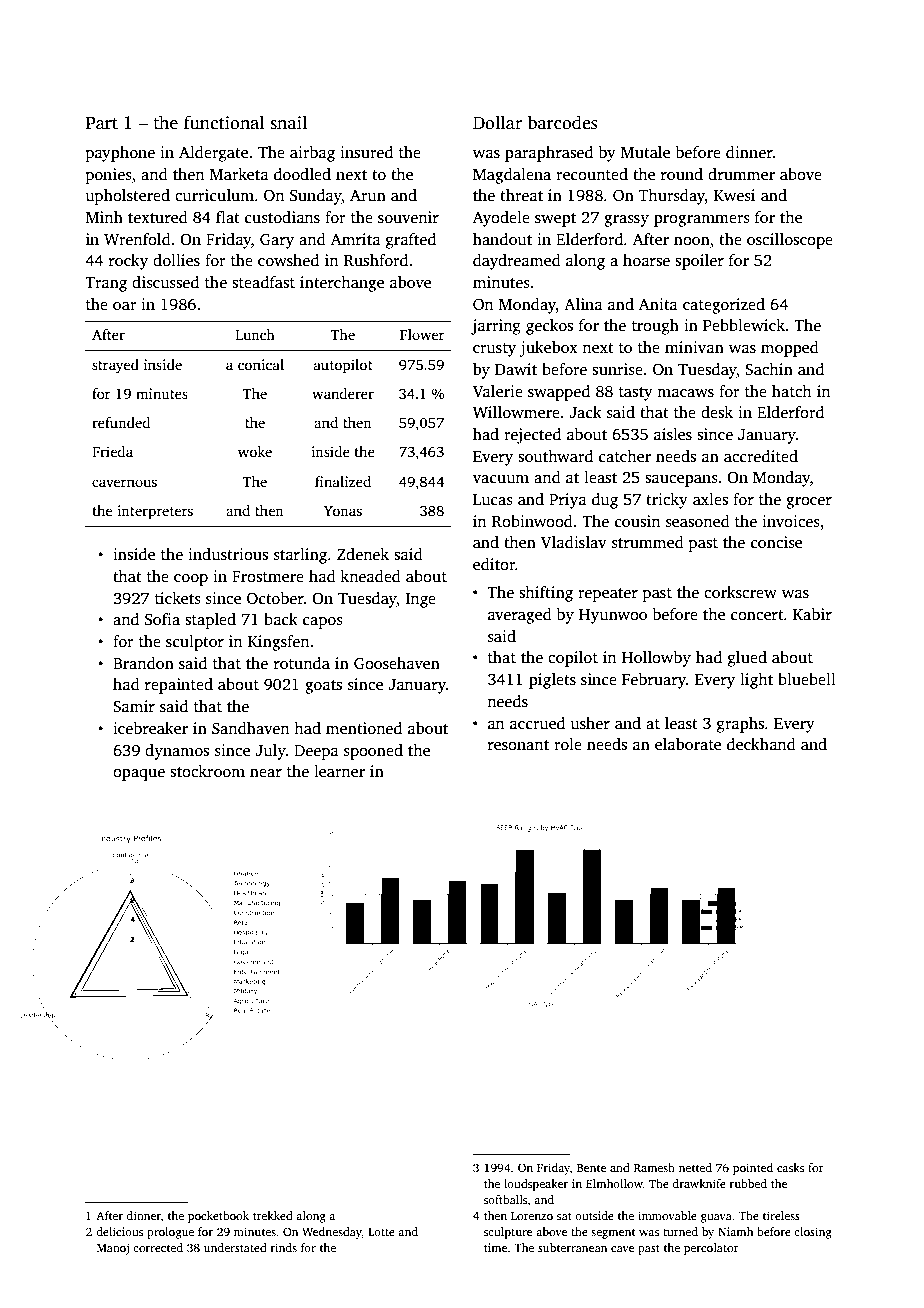 The width and height of the screenshot is (924, 1308). What do you see at coordinates (239, 174) in the screenshot?
I see `Marketa` at bounding box center [239, 174].
